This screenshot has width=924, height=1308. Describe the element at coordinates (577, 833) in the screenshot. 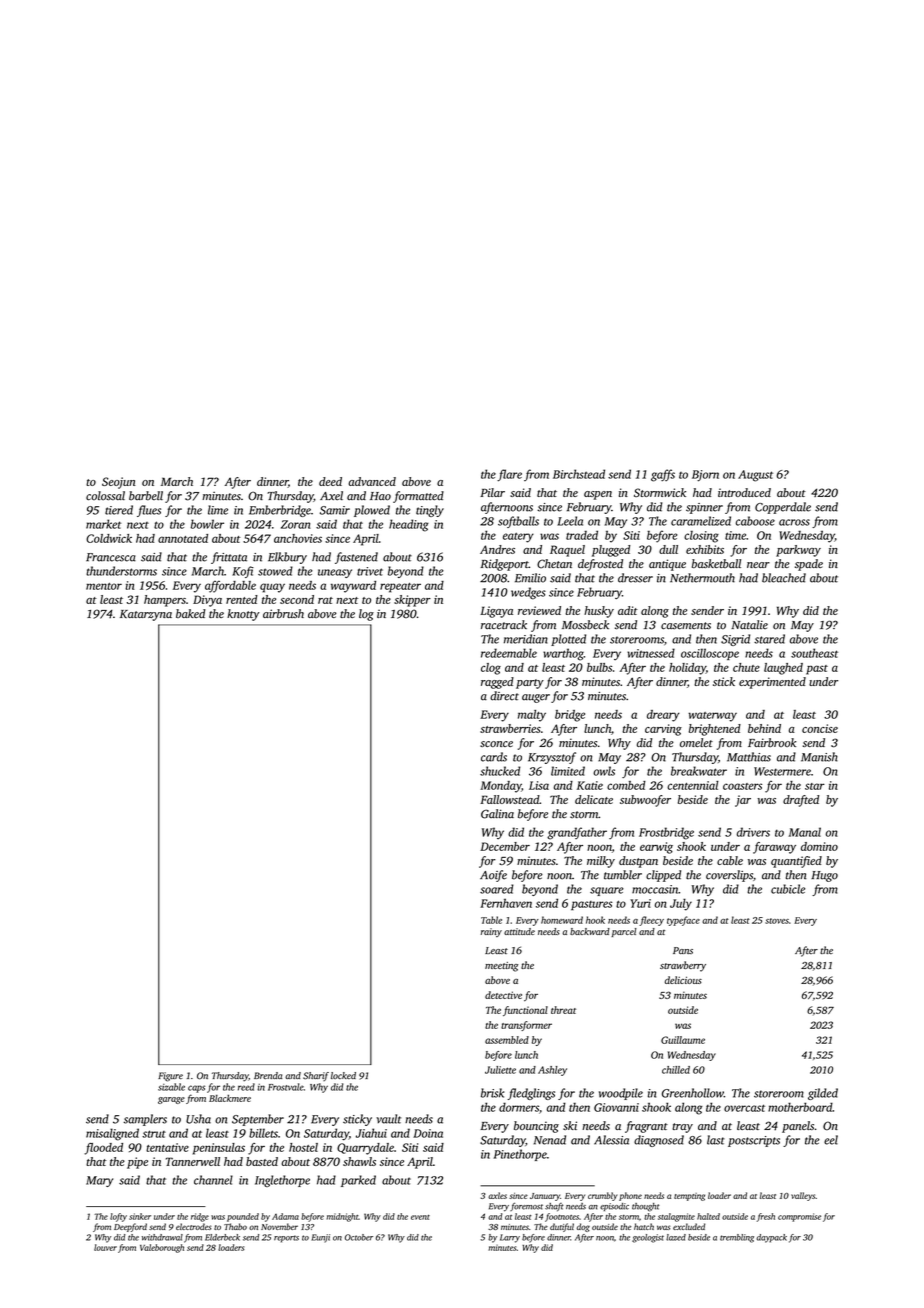

I see `grandfather` at that location.
